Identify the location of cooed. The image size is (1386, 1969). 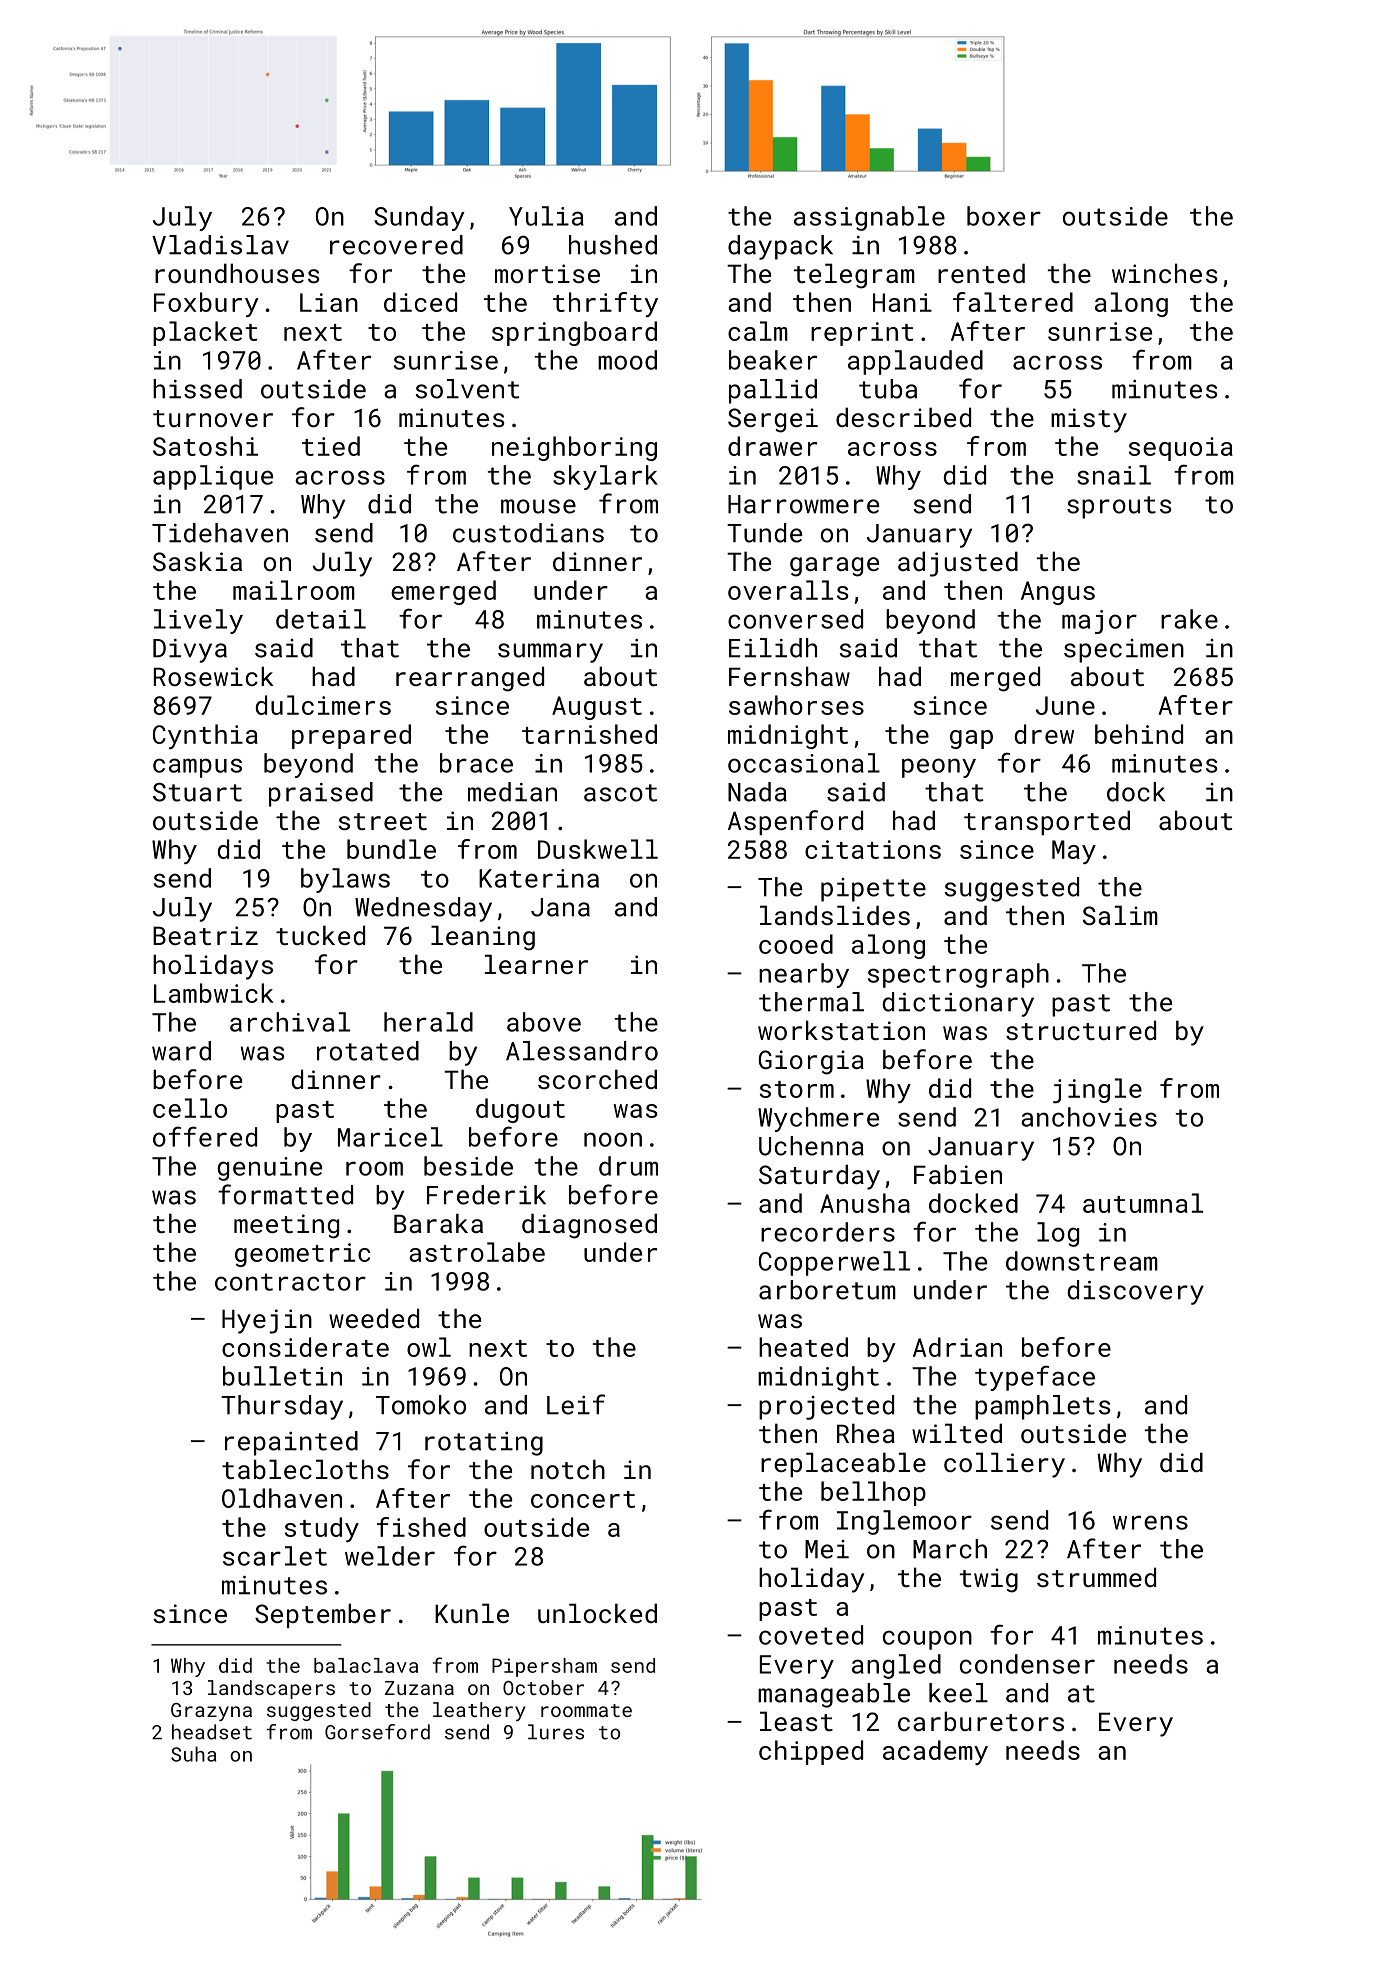
(796, 944).
